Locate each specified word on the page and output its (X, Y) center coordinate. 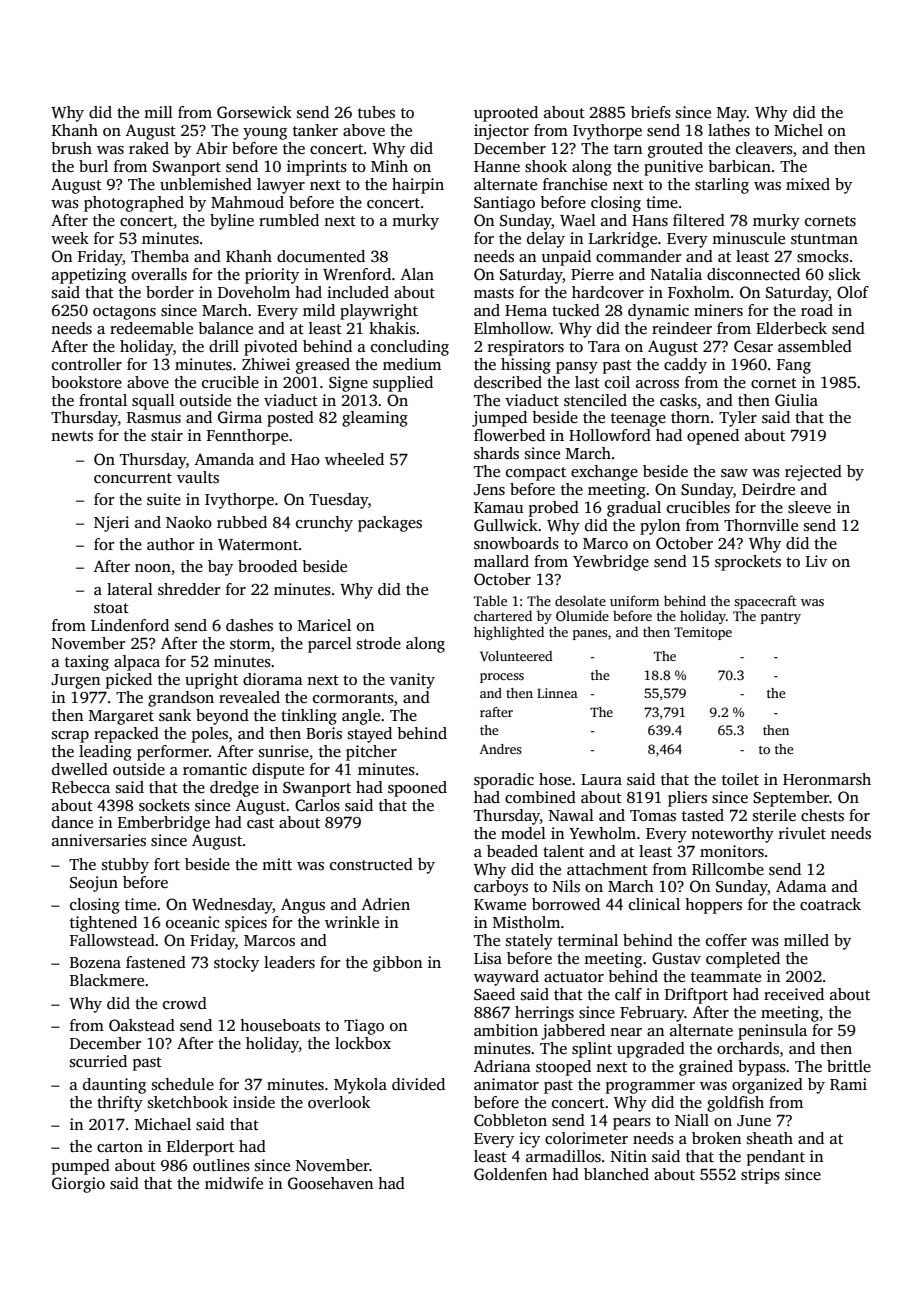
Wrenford (357, 274)
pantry (781, 618)
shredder (189, 589)
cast (260, 823)
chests (822, 815)
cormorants (353, 698)
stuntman (824, 239)
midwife (234, 1183)
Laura (601, 779)
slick (845, 274)
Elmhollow (512, 328)
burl (93, 166)
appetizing (89, 276)
